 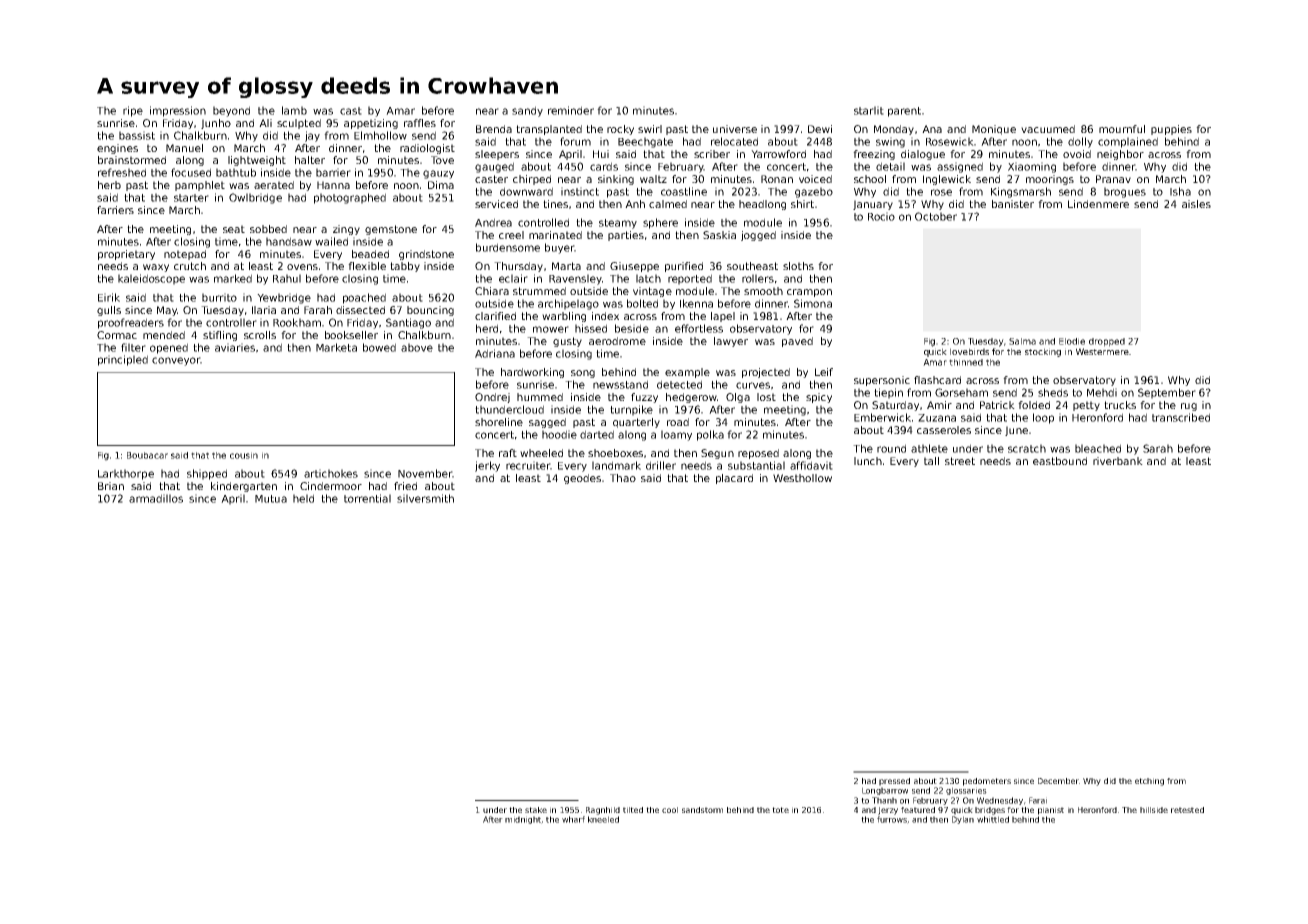 What do you see at coordinates (623, 478) in the page?
I see `Thao` at bounding box center [623, 478].
